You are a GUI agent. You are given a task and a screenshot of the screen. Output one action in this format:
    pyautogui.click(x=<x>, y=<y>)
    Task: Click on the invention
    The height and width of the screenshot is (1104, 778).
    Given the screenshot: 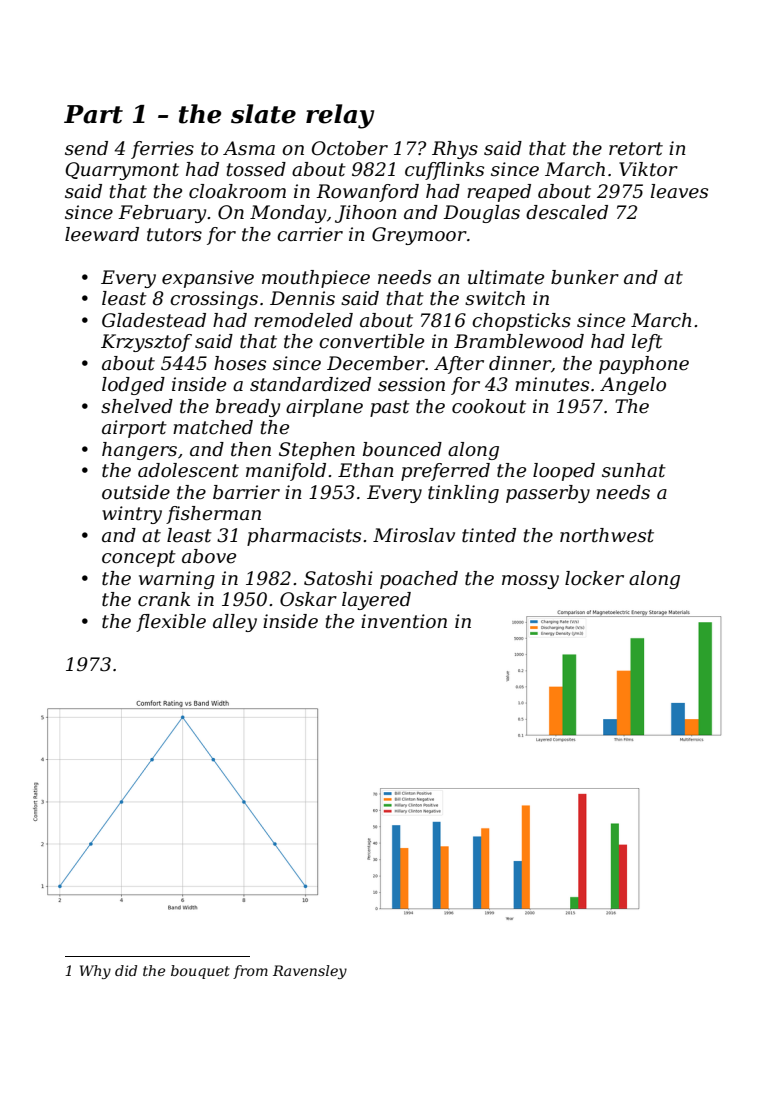 What is the action you would take?
    pyautogui.click(x=404, y=621)
